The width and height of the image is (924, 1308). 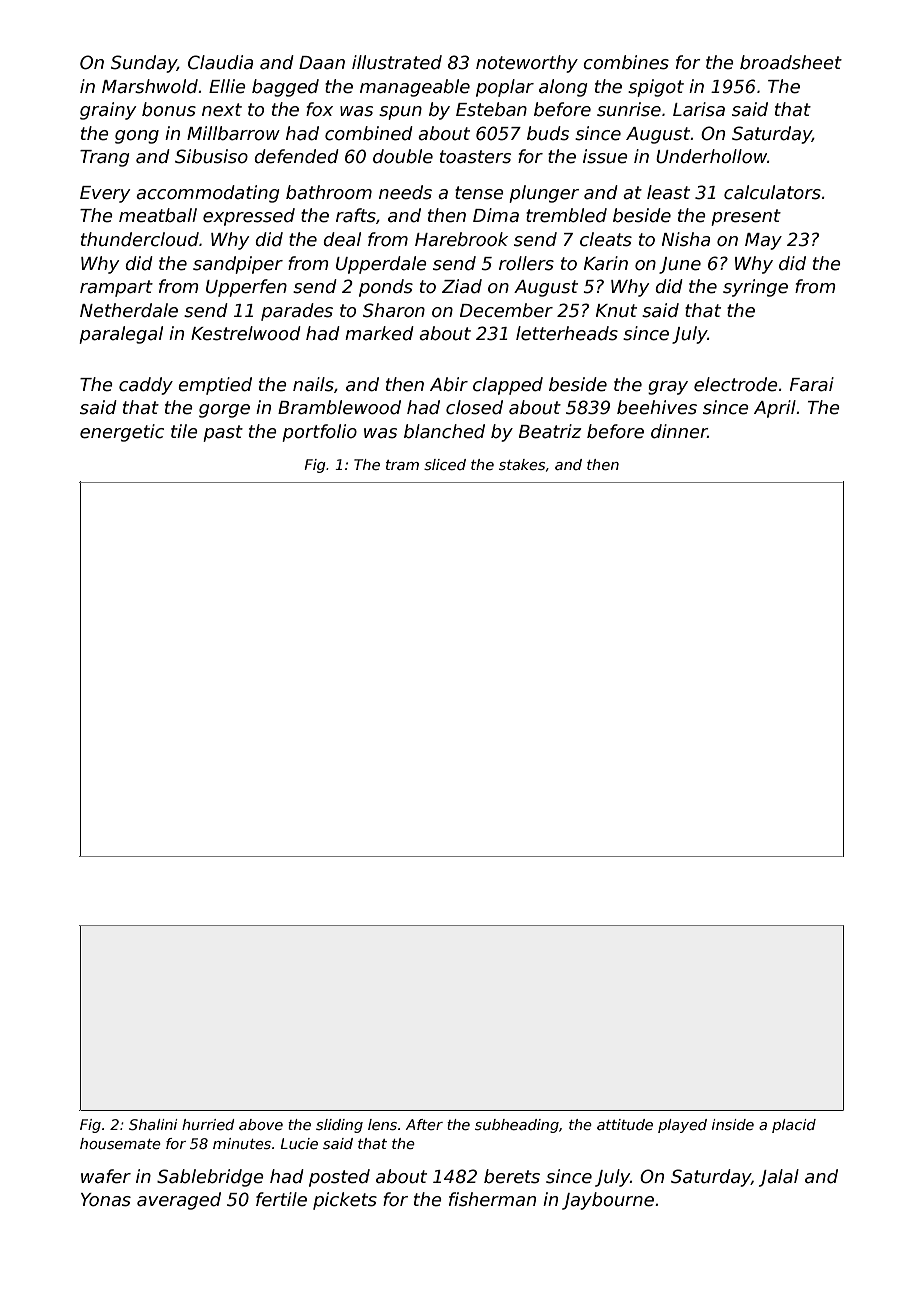 What do you see at coordinates (492, 1199) in the image?
I see `fisherman` at bounding box center [492, 1199].
